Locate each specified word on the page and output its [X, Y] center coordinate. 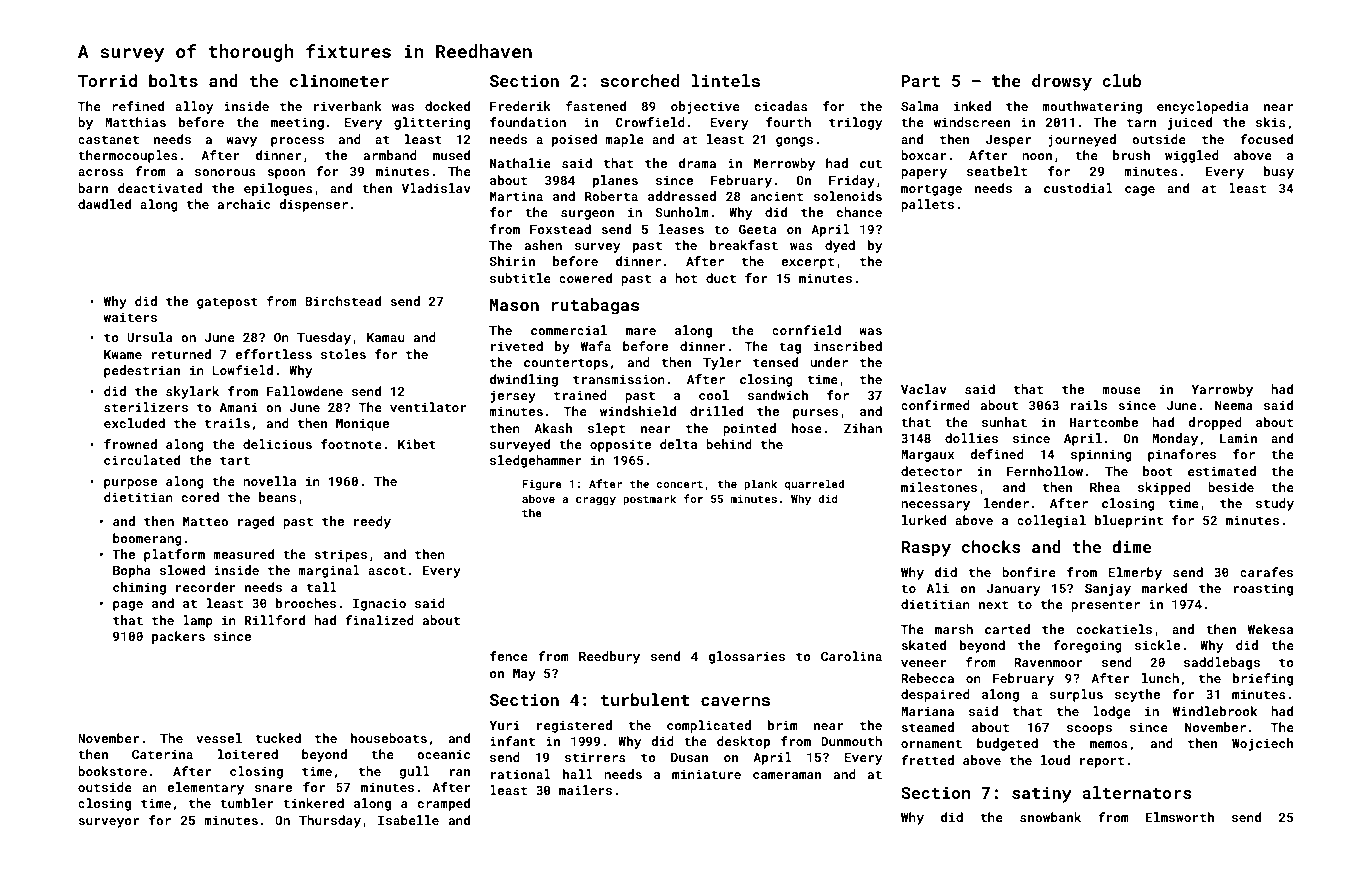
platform [174, 555]
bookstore [112, 771]
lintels [726, 80]
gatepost [227, 303]
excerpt [807, 263]
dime [1131, 546]
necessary [935, 506]
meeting [297, 123]
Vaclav [924, 389]
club [1121, 80]
